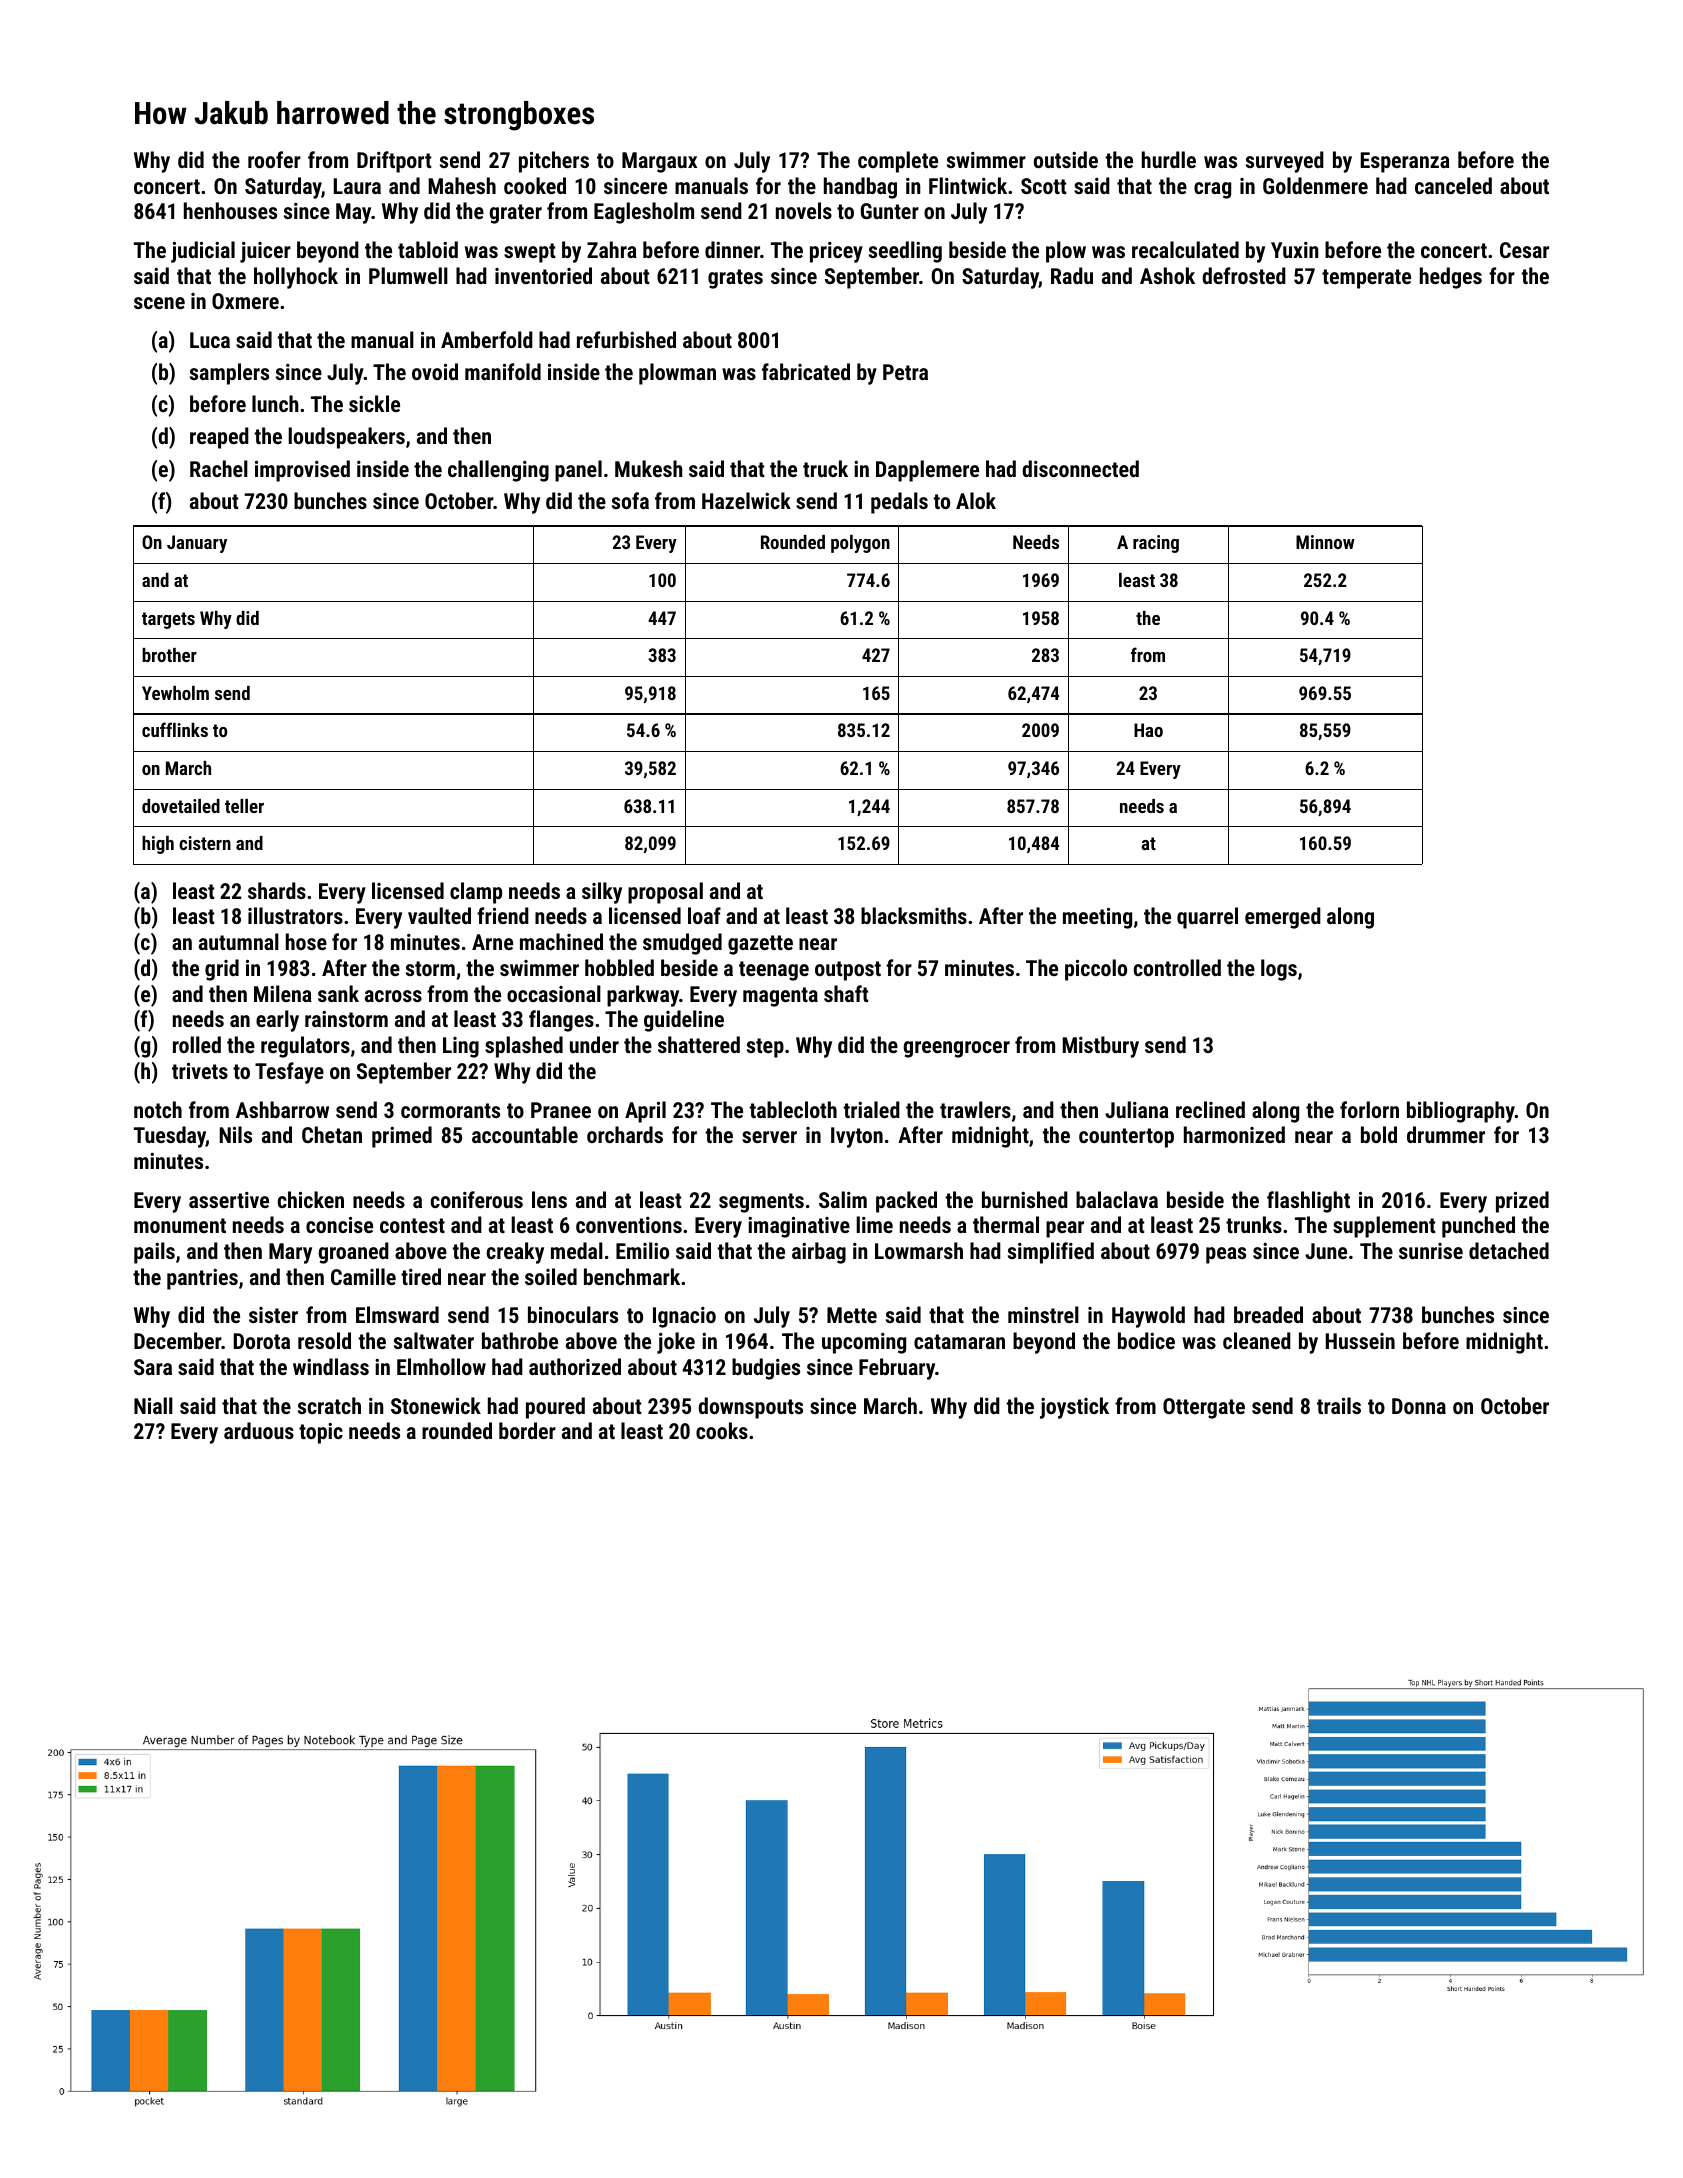 This page has width=1683, height=2178. I want to click on crag, so click(1212, 190).
